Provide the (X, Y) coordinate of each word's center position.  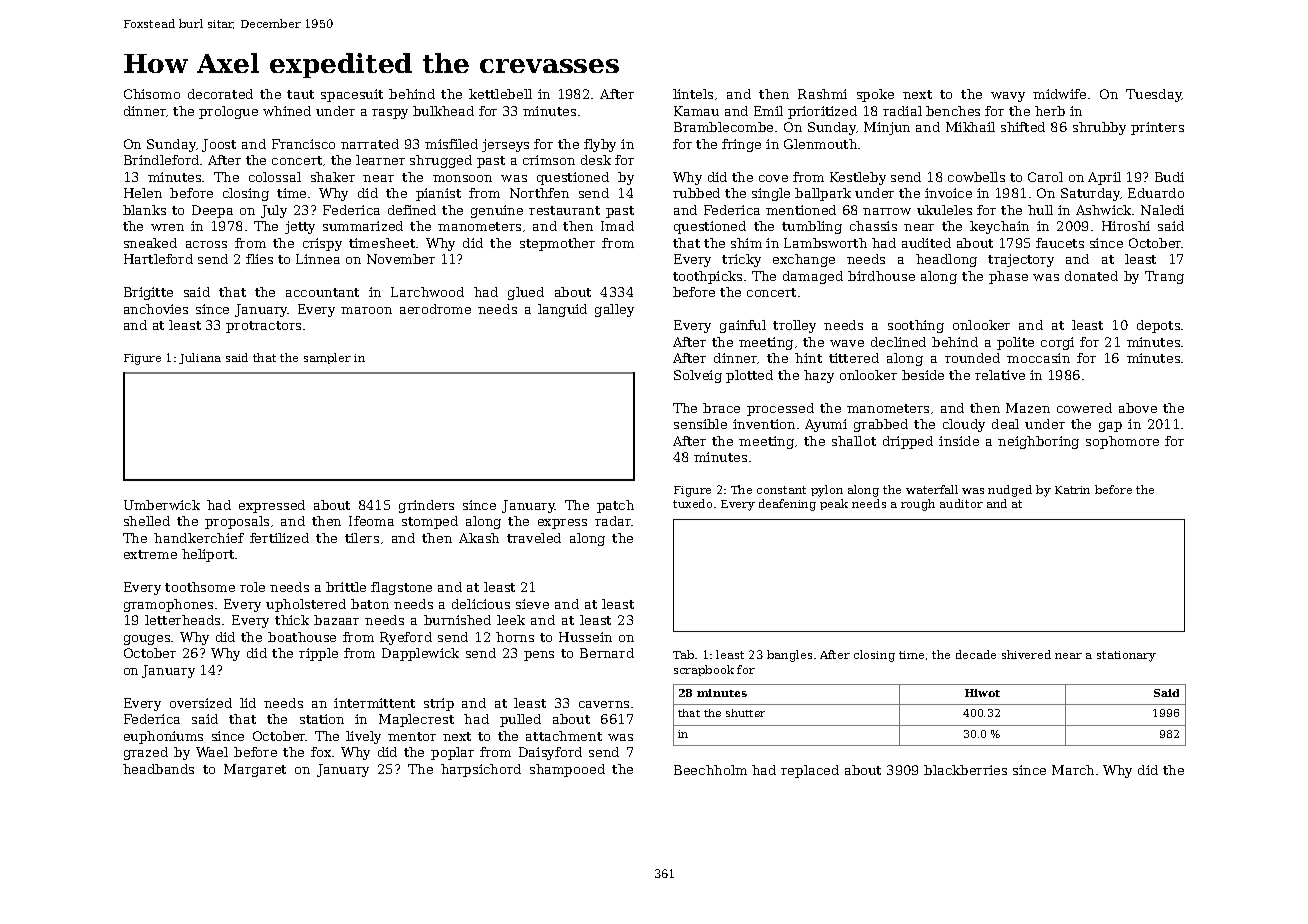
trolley (794, 326)
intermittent (374, 703)
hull (1040, 210)
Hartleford (158, 259)
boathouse (302, 637)
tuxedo (692, 503)
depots (1158, 326)
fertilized (279, 538)
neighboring (1038, 442)
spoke (875, 95)
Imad (617, 226)
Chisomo (152, 94)
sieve (532, 604)
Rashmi (822, 94)
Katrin (1072, 490)
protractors (263, 327)
